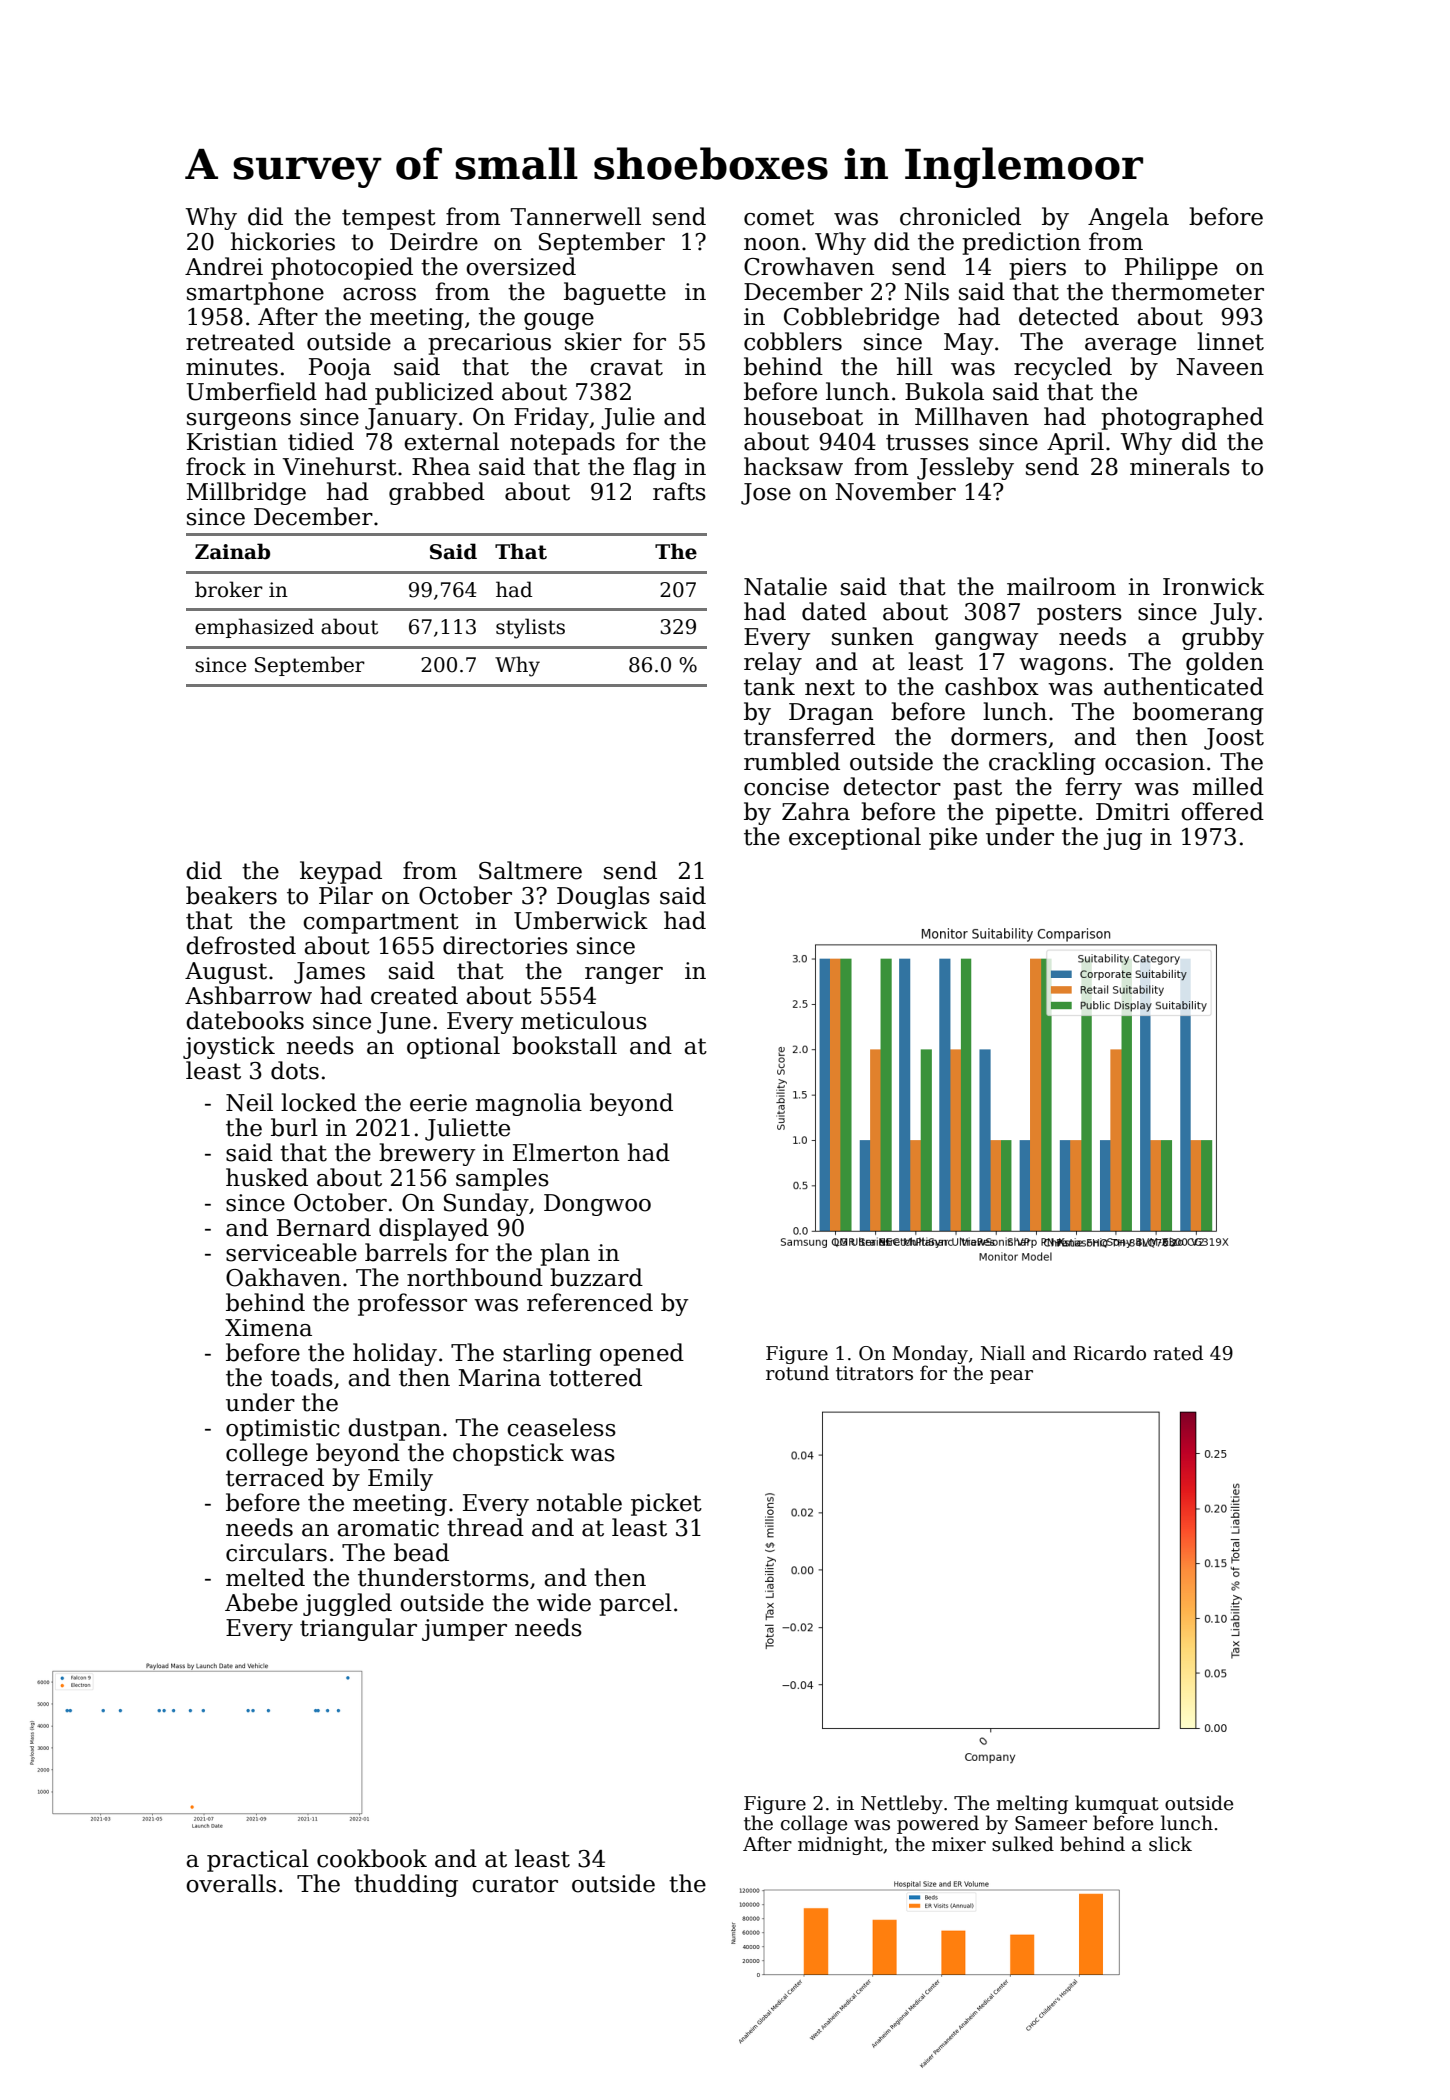  I want to click on Natalie, so click(785, 586).
